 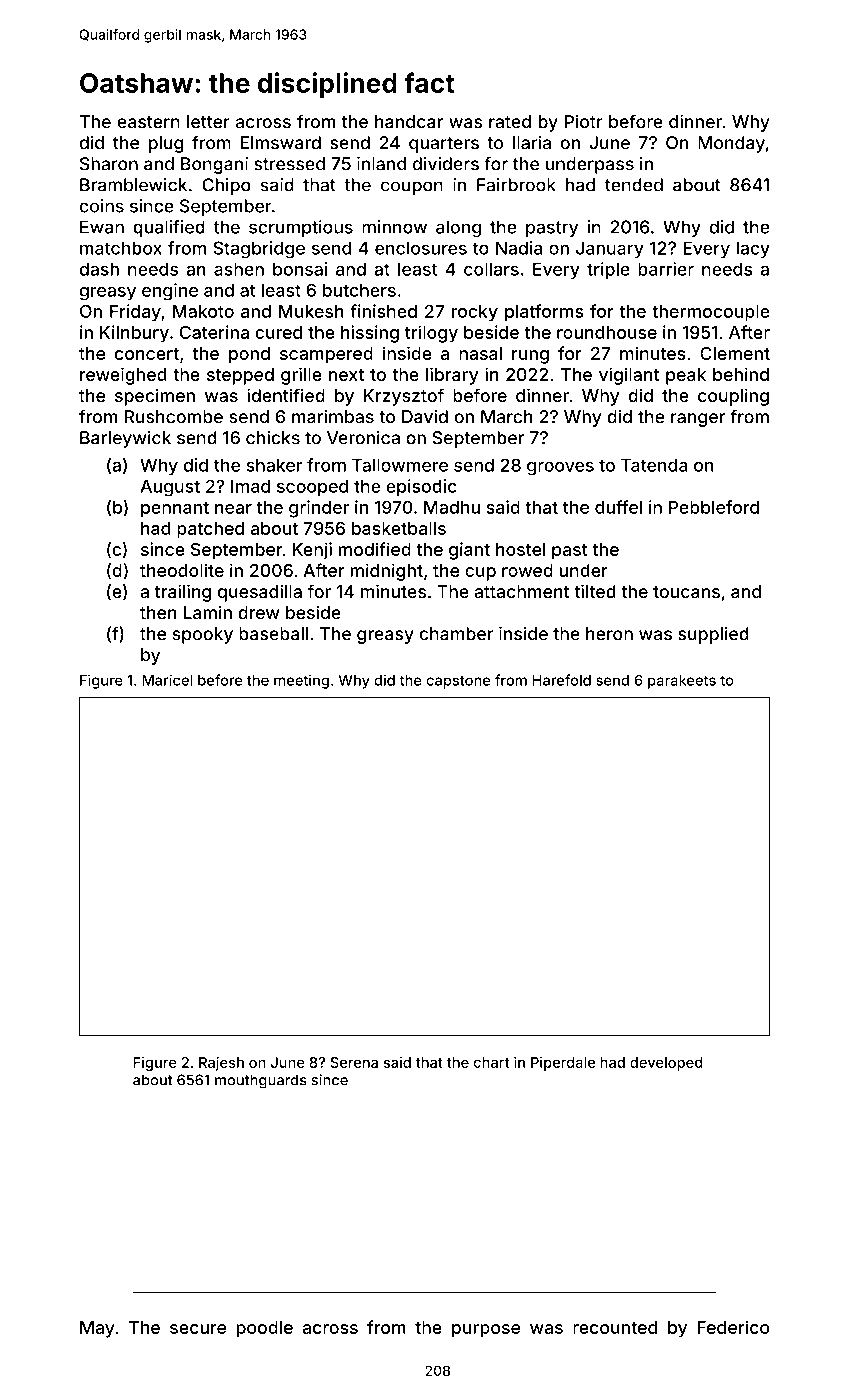 What do you see at coordinates (233, 509) in the page?
I see `near` at bounding box center [233, 509].
